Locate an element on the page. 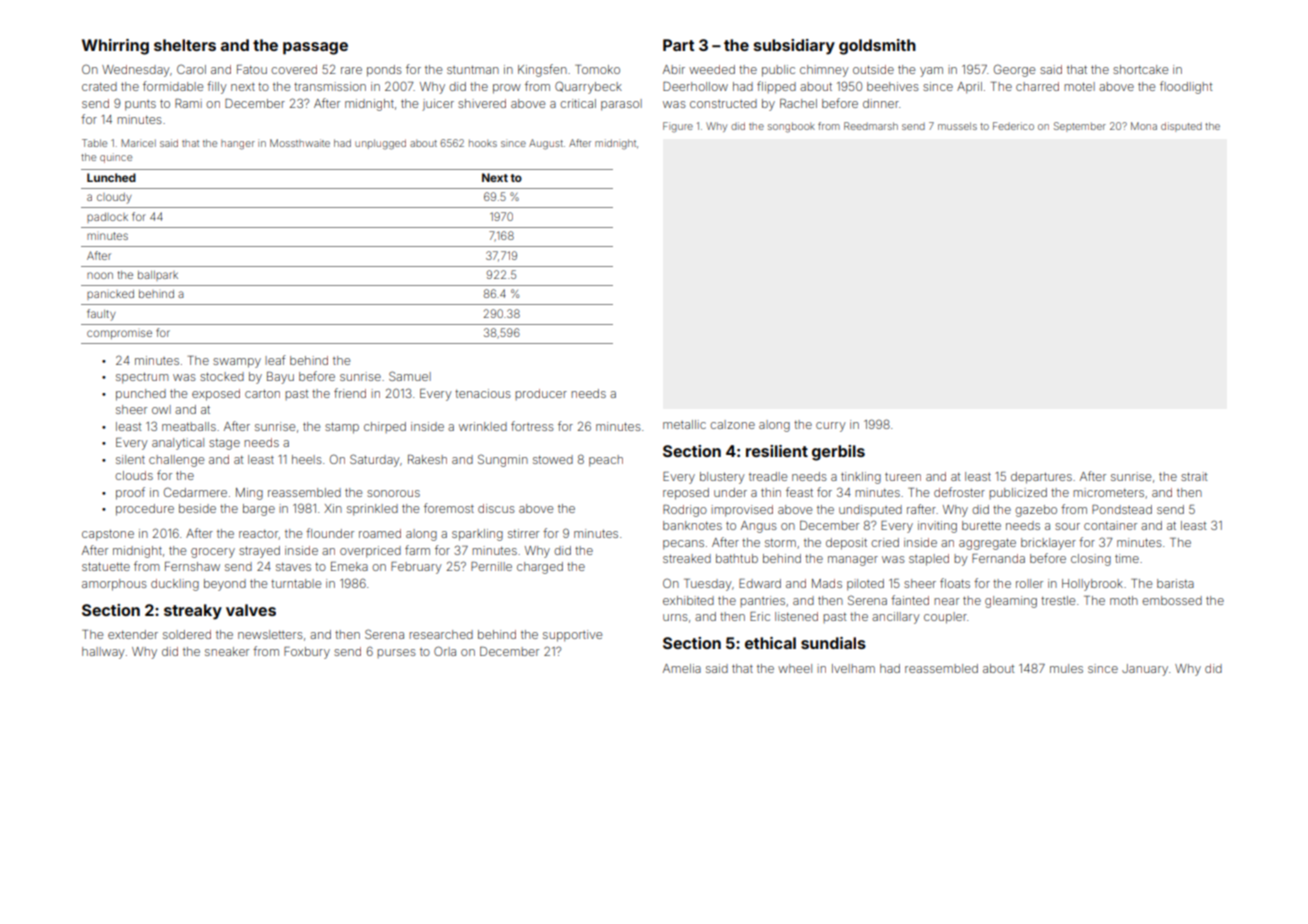 Image resolution: width=1308 pixels, height=924 pixels. embossed is located at coordinates (1172, 600).
